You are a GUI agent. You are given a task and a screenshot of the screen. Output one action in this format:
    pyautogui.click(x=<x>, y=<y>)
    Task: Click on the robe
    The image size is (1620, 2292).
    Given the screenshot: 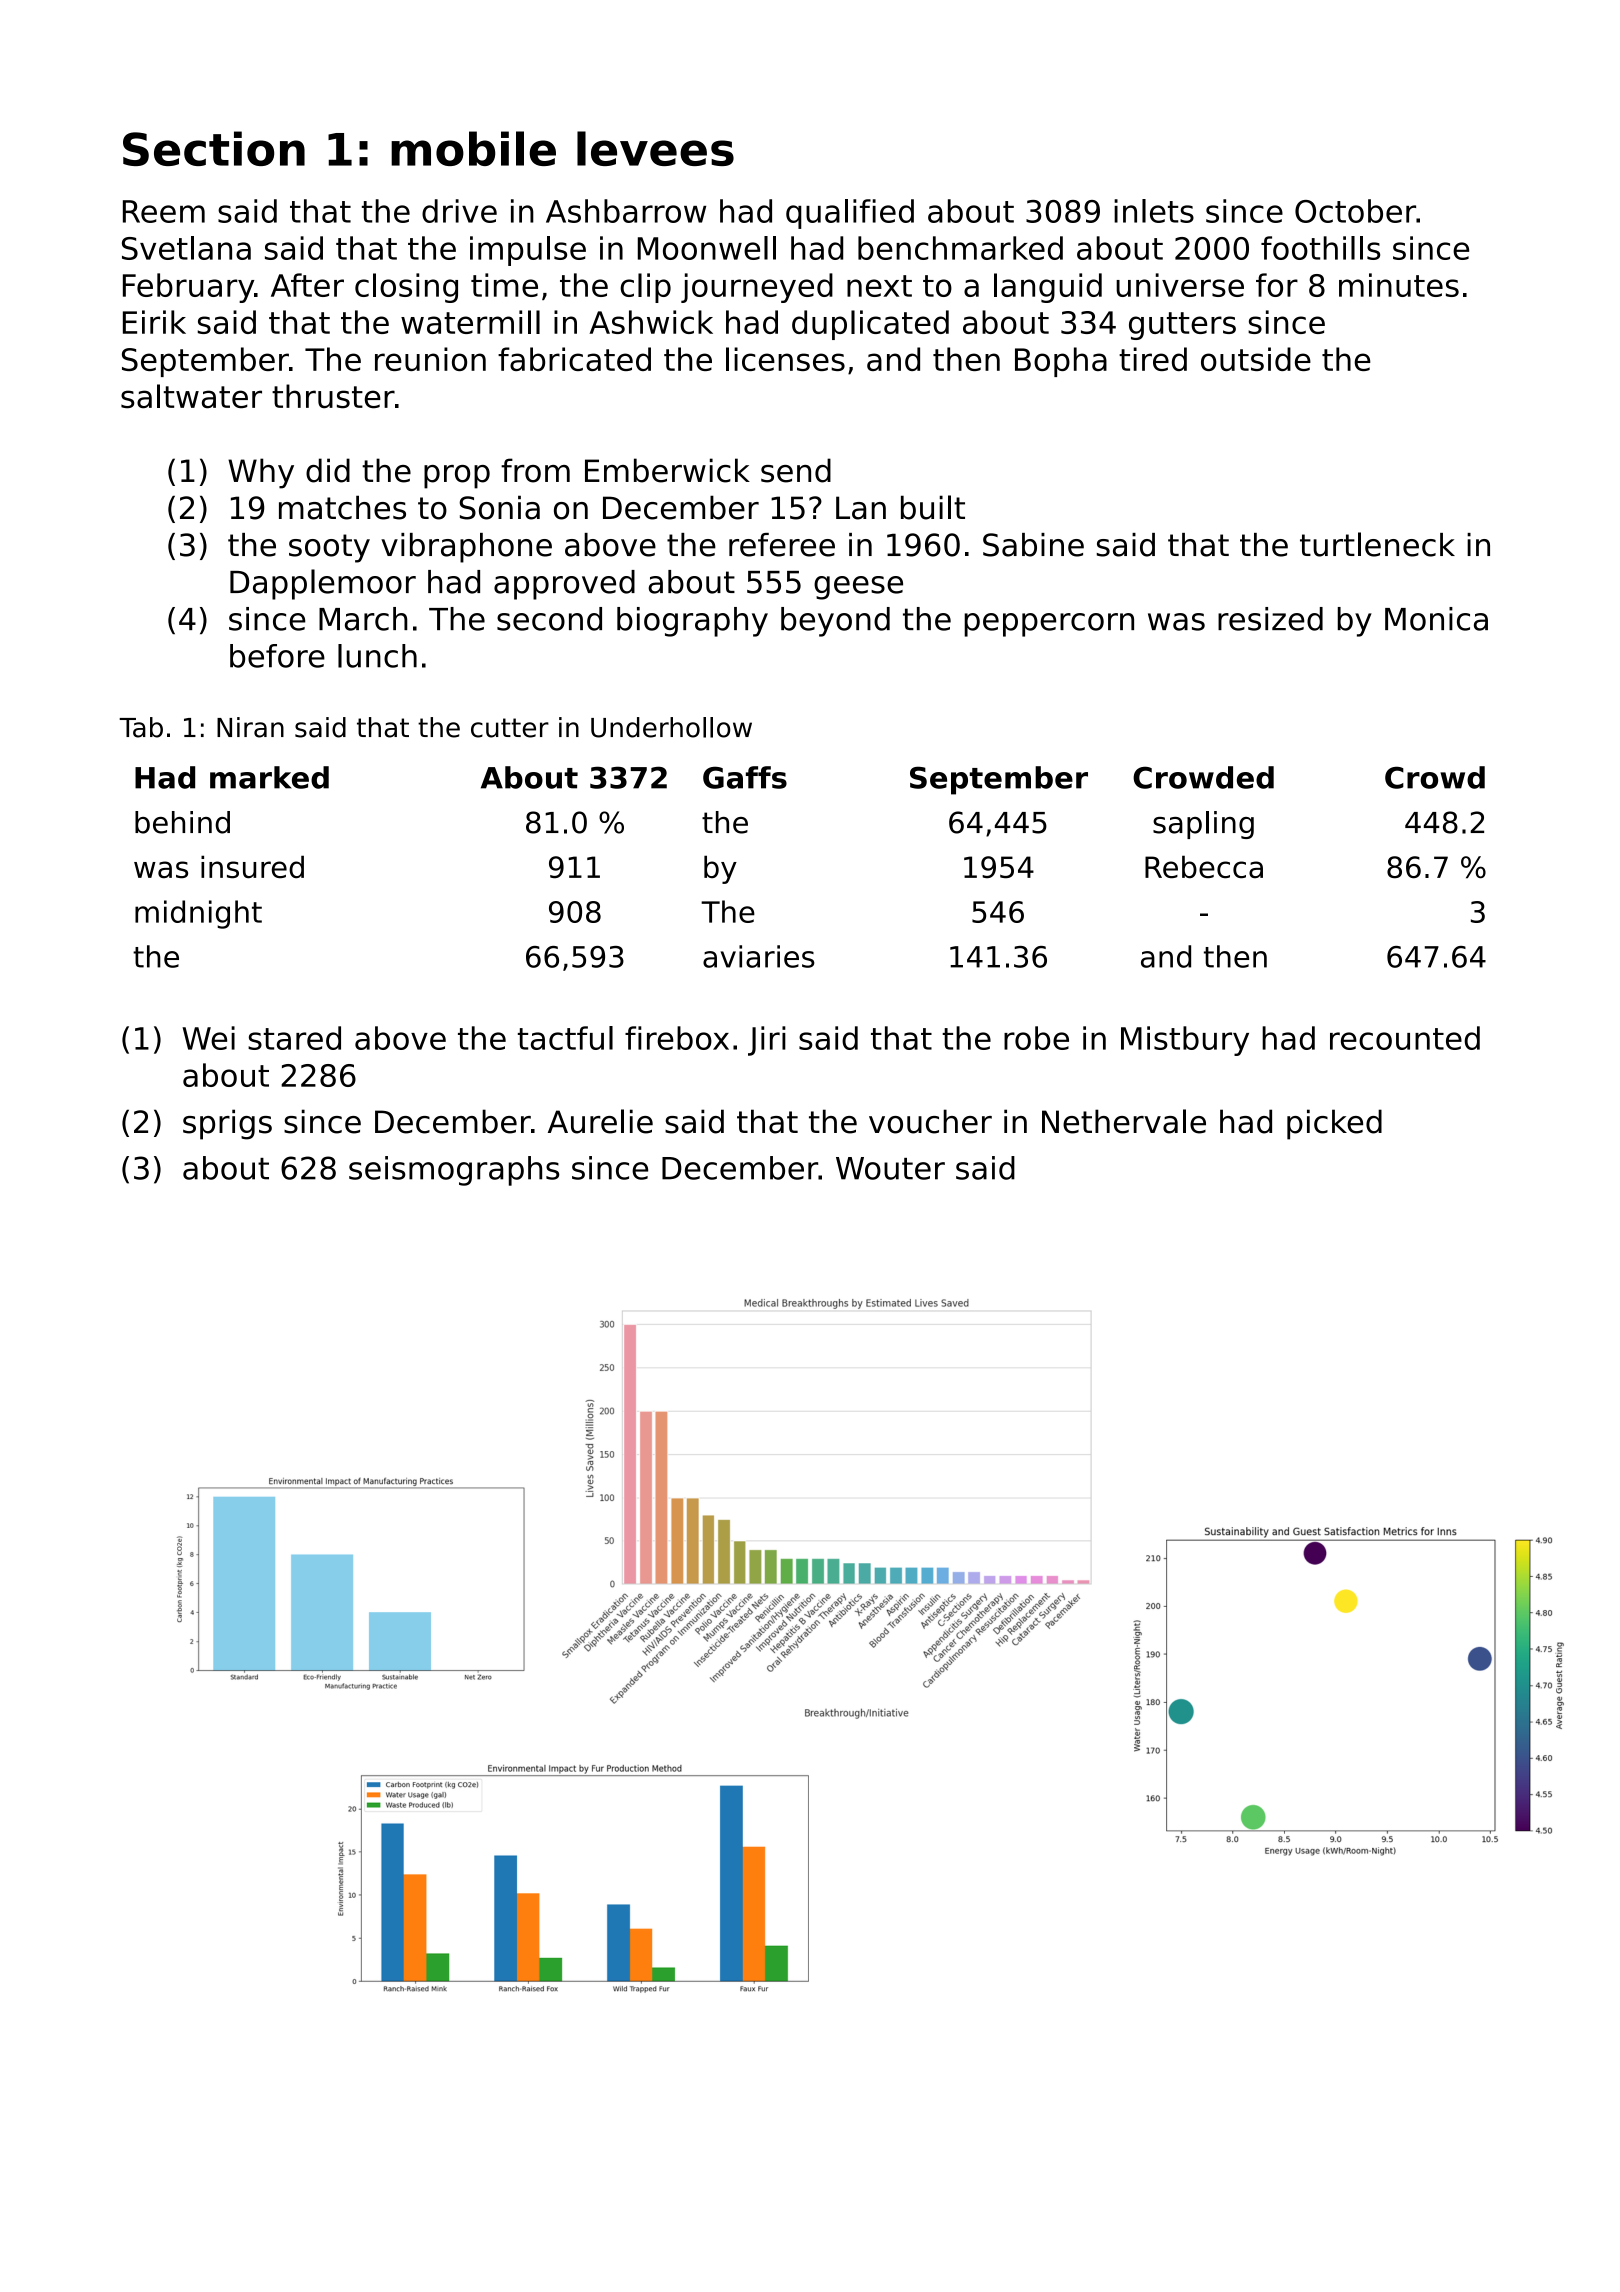 What is the action you would take?
    pyautogui.click(x=1036, y=1038)
